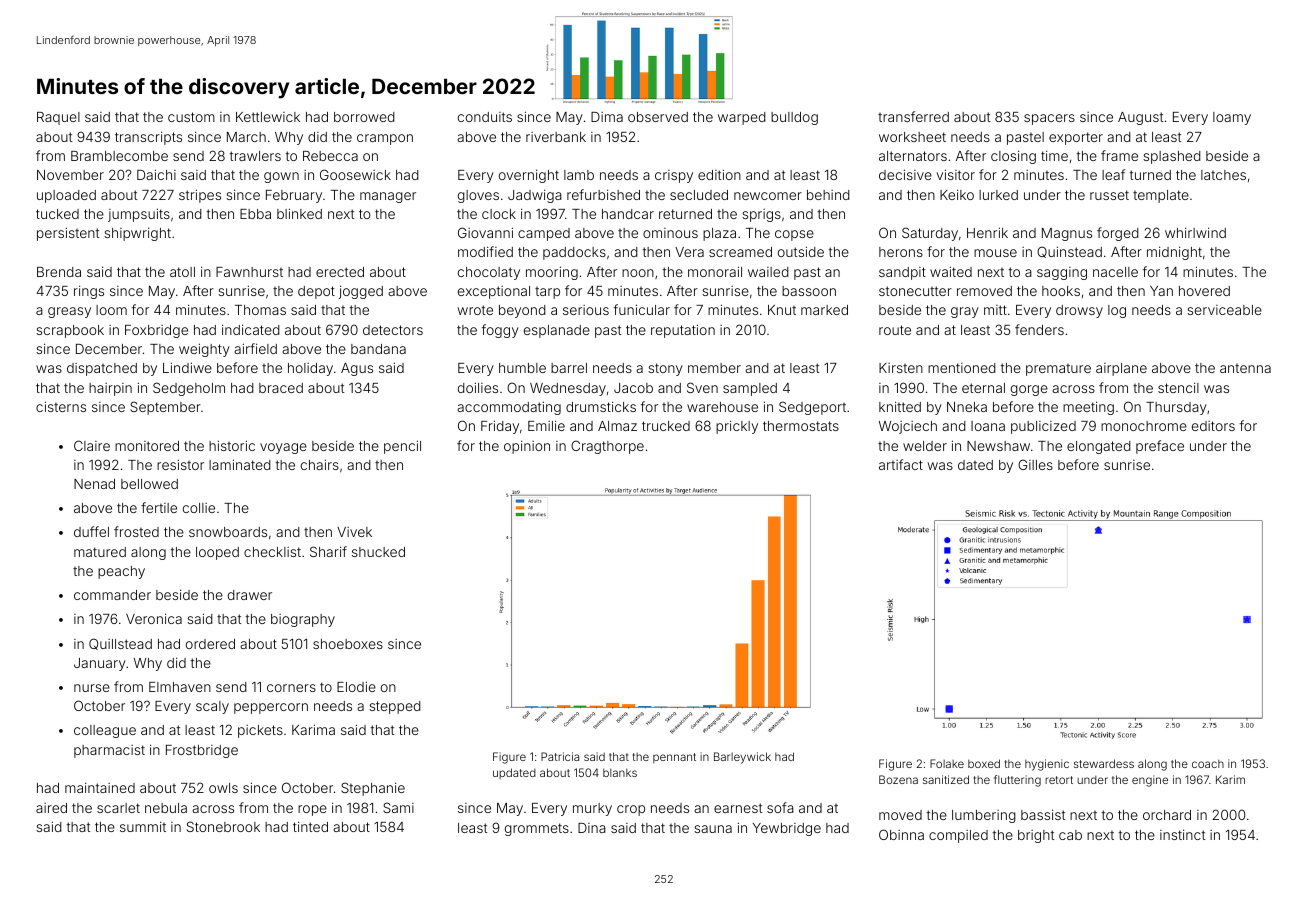  I want to click on Brenda, so click(59, 272).
